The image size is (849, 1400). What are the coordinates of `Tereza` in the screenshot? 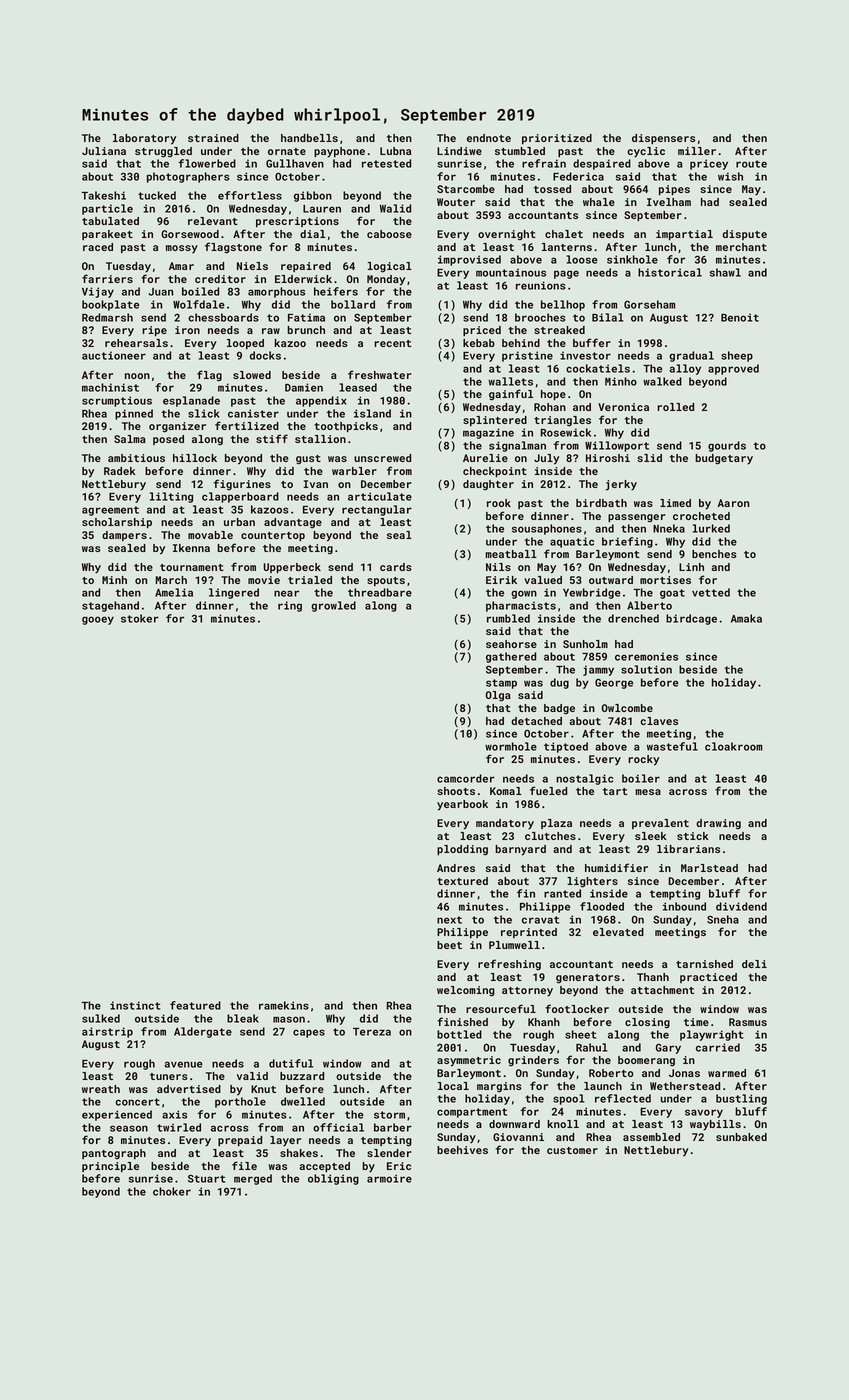 It's located at (372, 1032).
